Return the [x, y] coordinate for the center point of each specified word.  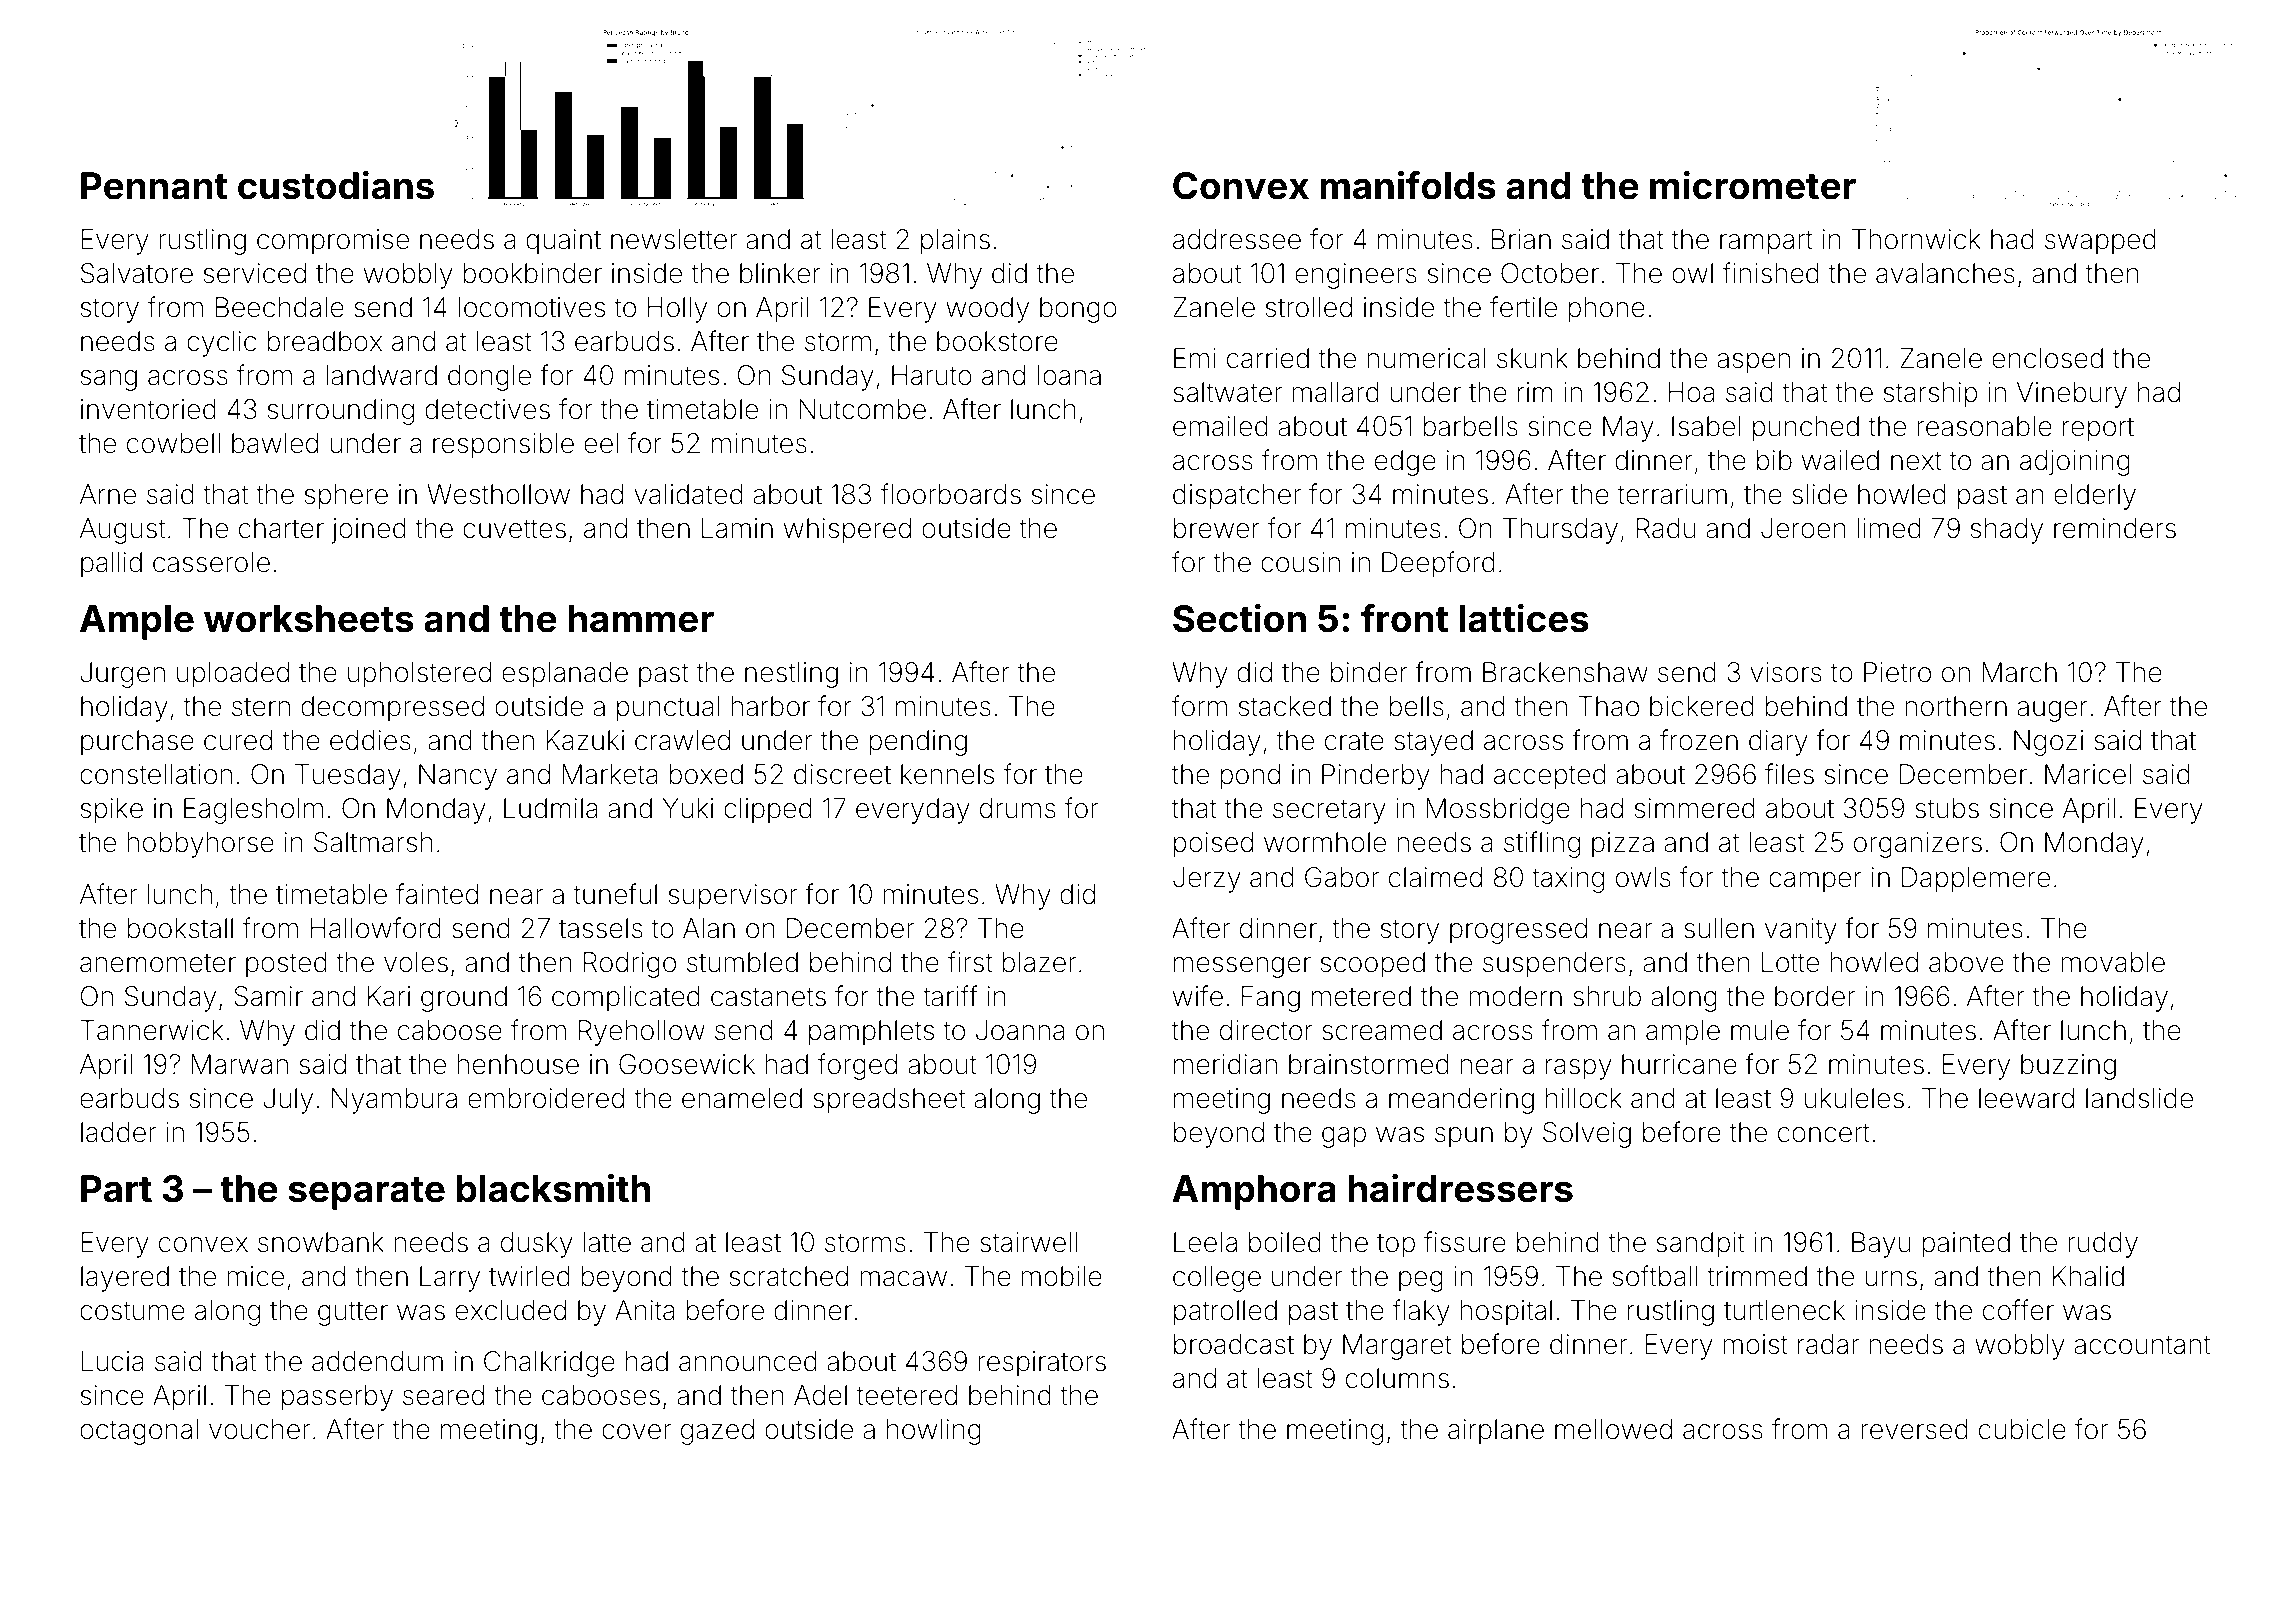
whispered [847, 531]
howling [934, 1432]
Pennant [154, 186]
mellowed [1613, 1429]
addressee [1237, 239]
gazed [717, 1432]
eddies [370, 740]
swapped [2100, 242]
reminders [2115, 528]
